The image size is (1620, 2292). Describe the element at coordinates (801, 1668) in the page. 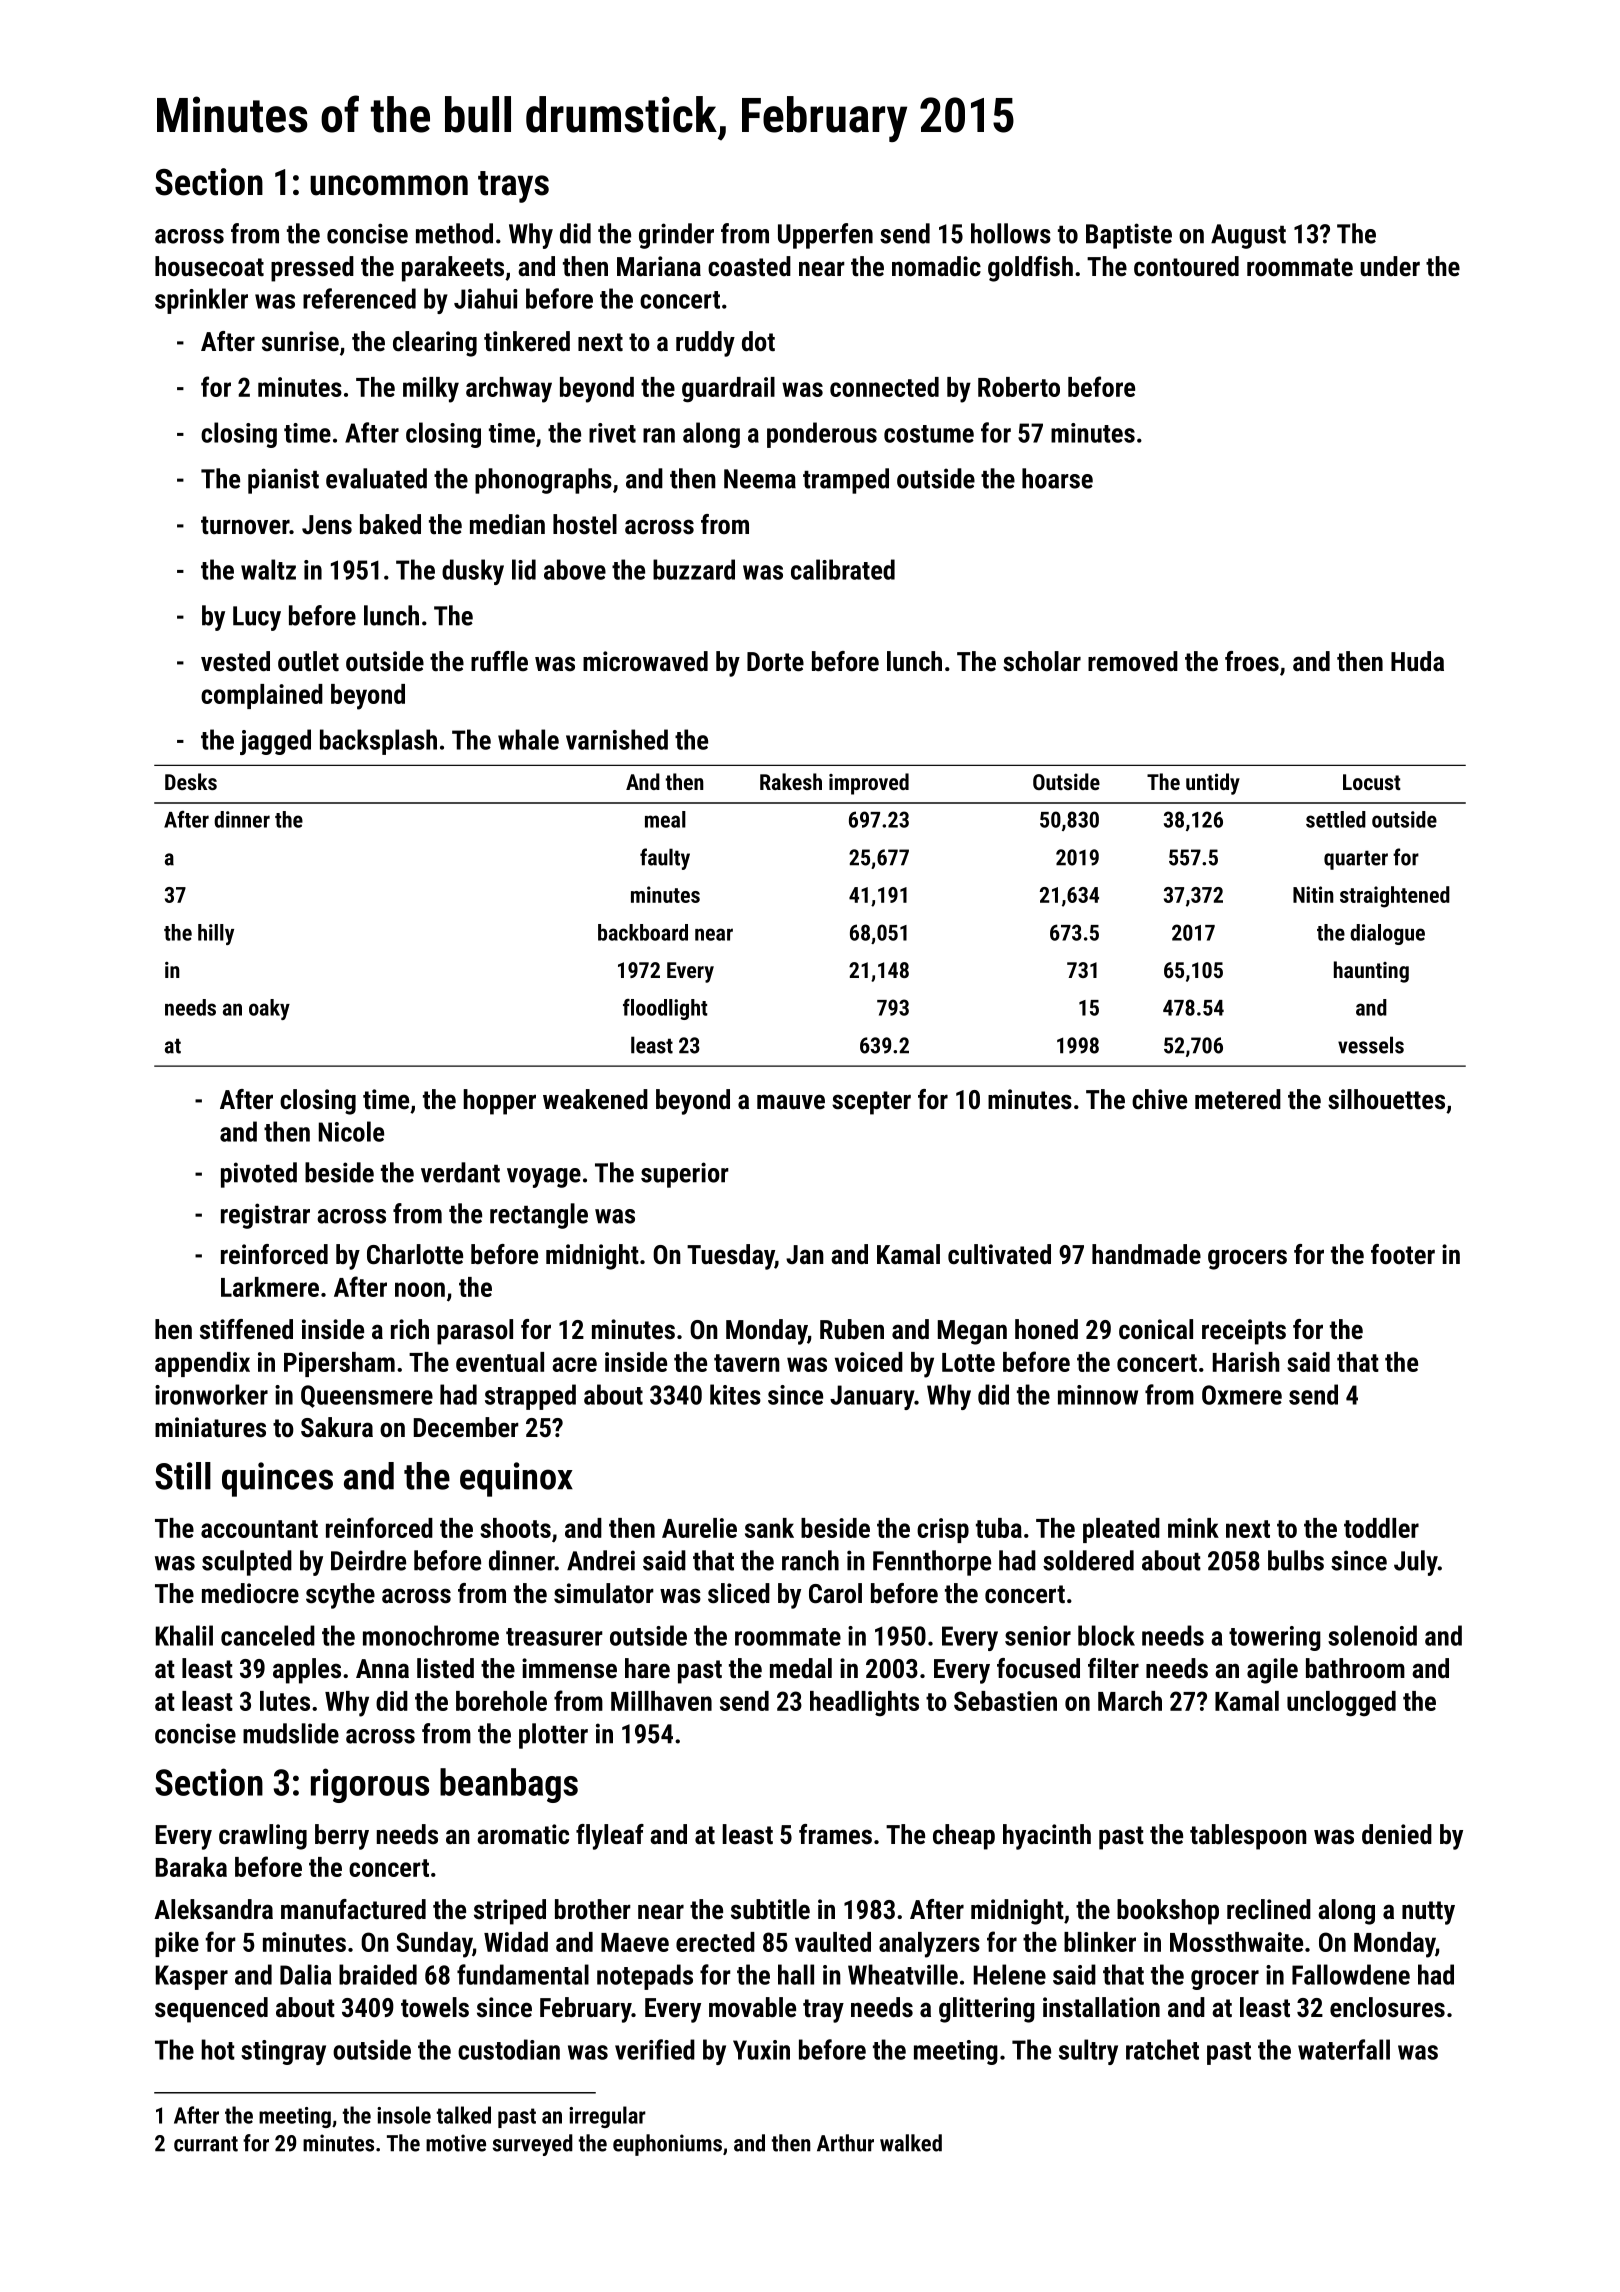

I see `medal` at that location.
